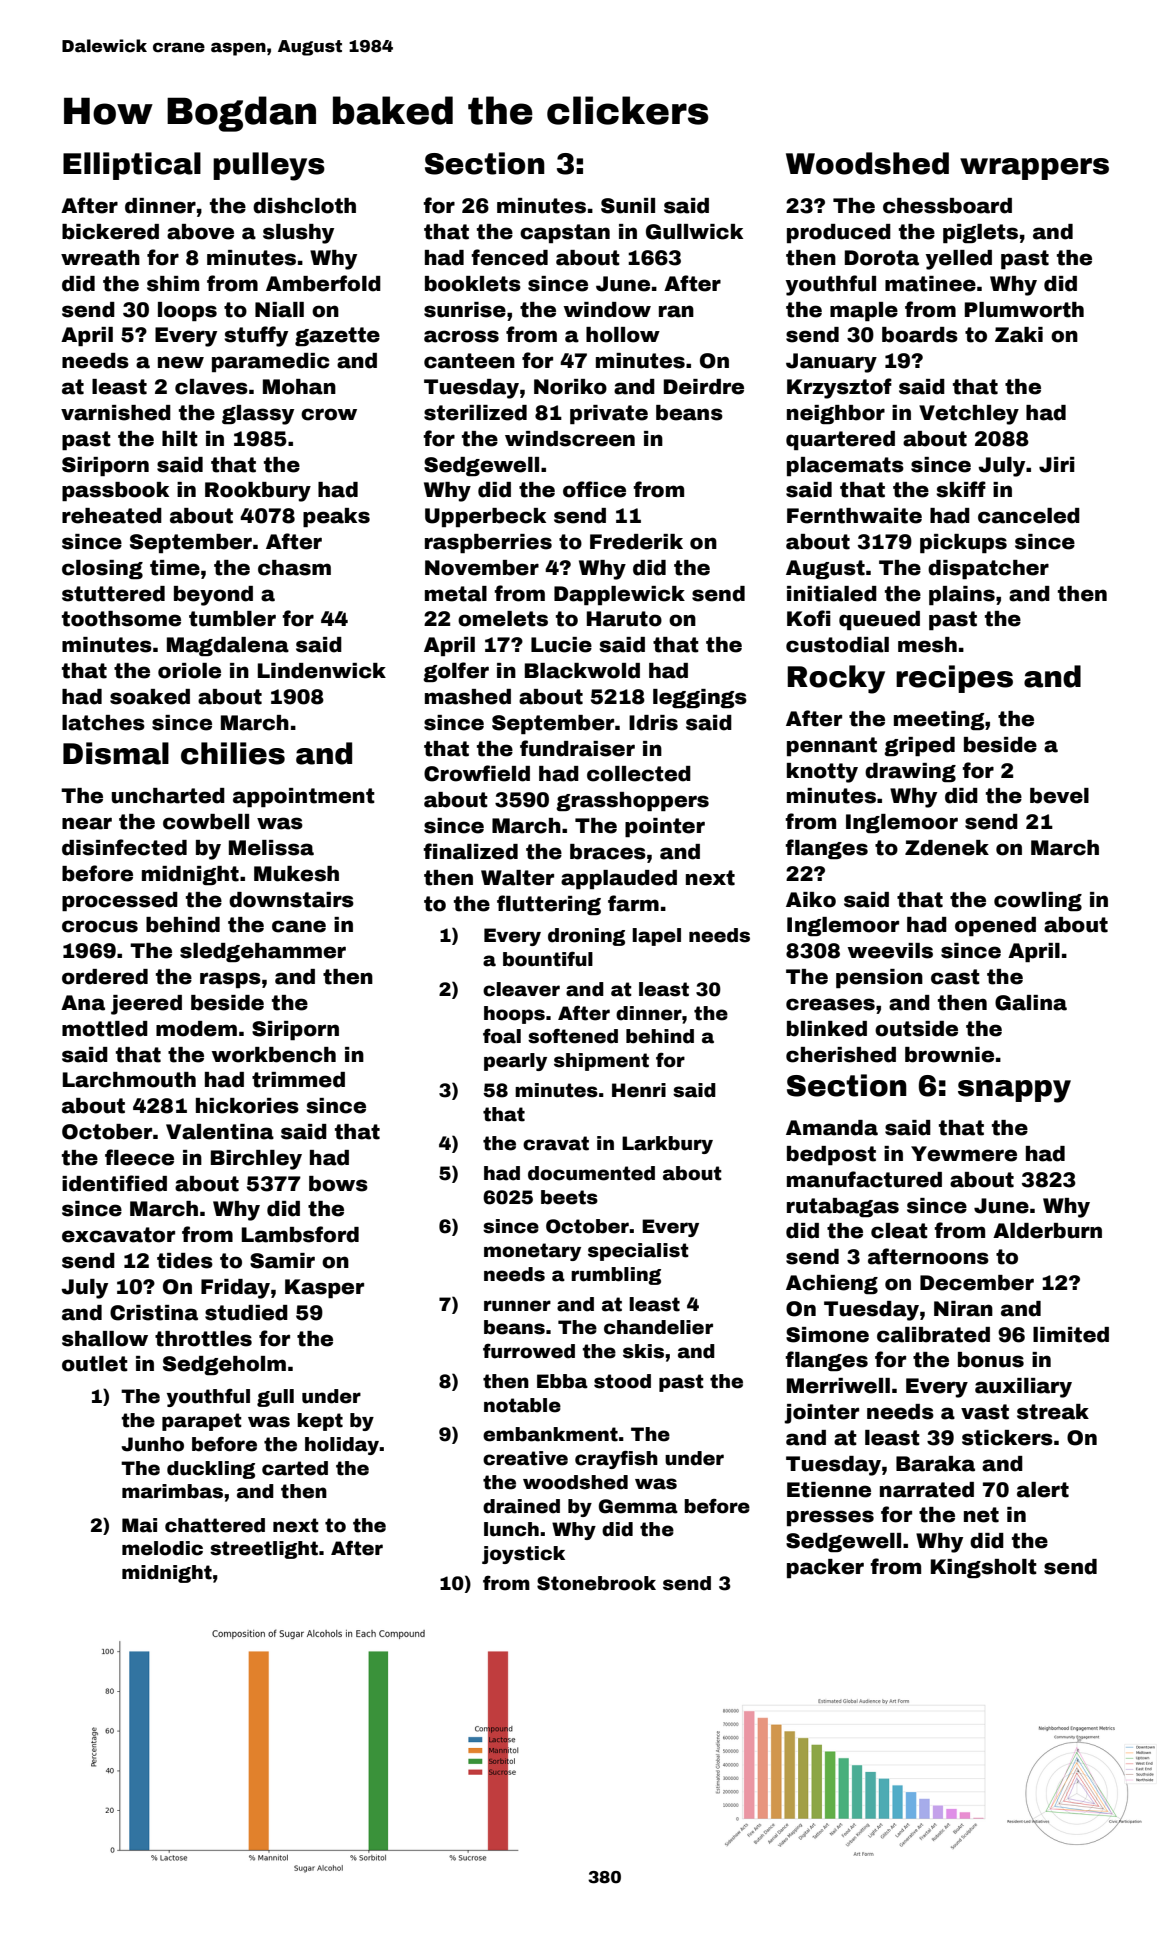  I want to click on Gemma, so click(638, 1506).
